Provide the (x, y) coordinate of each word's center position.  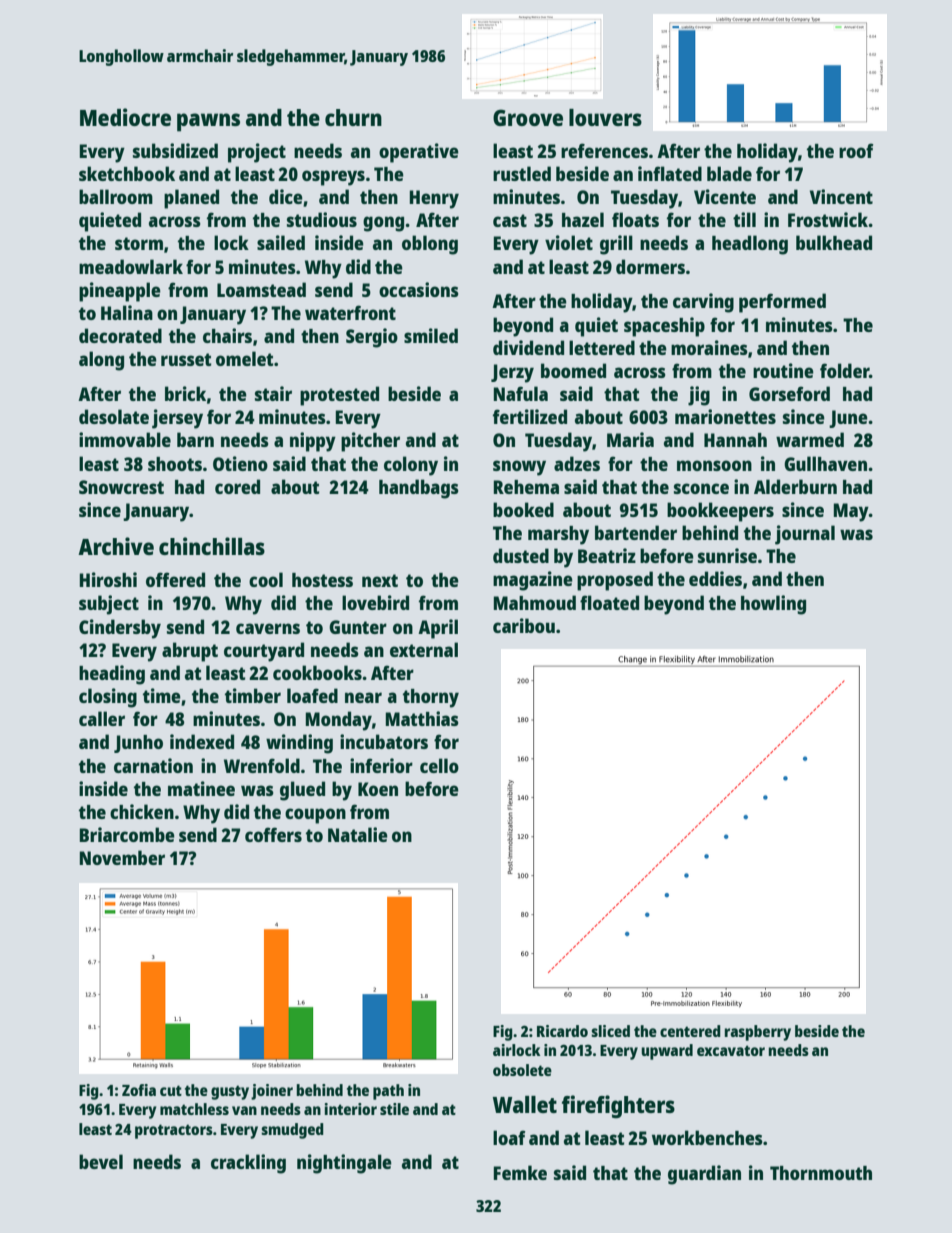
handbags (419, 489)
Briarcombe (127, 834)
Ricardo (562, 1031)
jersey (177, 419)
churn (353, 117)
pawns (208, 122)
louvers (605, 117)
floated (609, 602)
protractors (174, 1131)
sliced (610, 1031)
